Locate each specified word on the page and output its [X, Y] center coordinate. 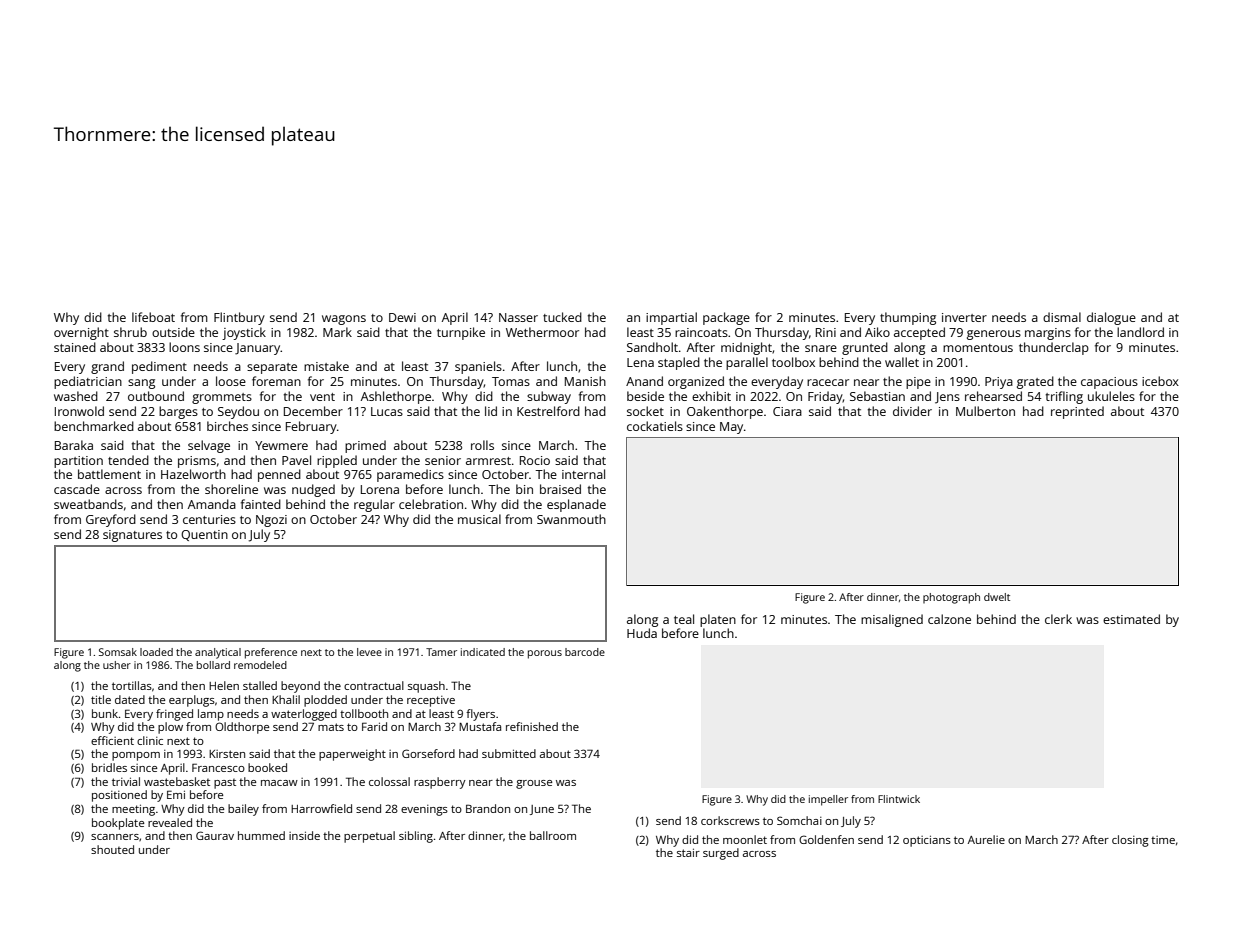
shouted [112, 849]
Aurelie [986, 839]
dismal [1062, 317]
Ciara [787, 411]
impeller [828, 800]
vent [322, 397]
